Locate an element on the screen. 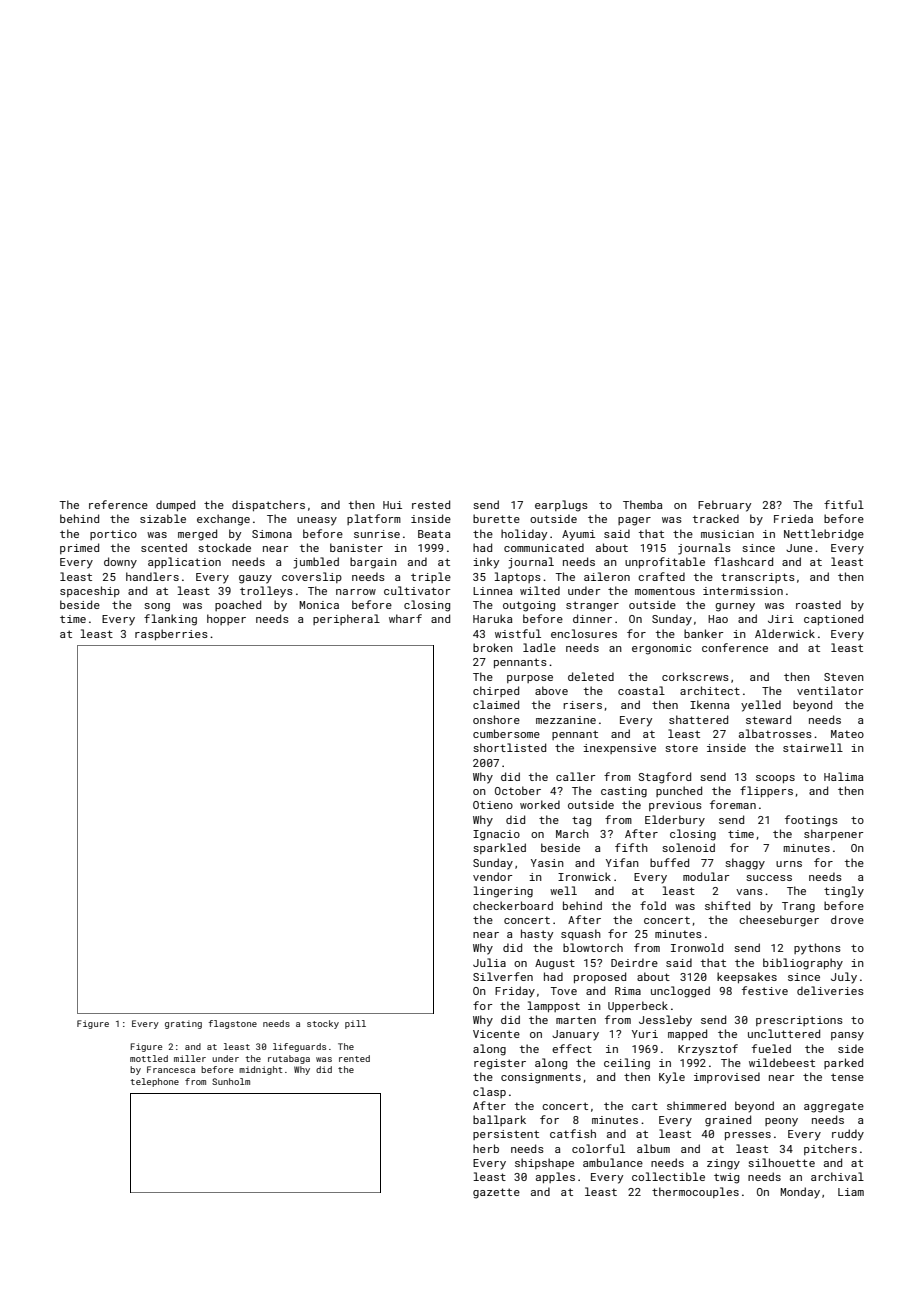  scented is located at coordinates (164, 547).
